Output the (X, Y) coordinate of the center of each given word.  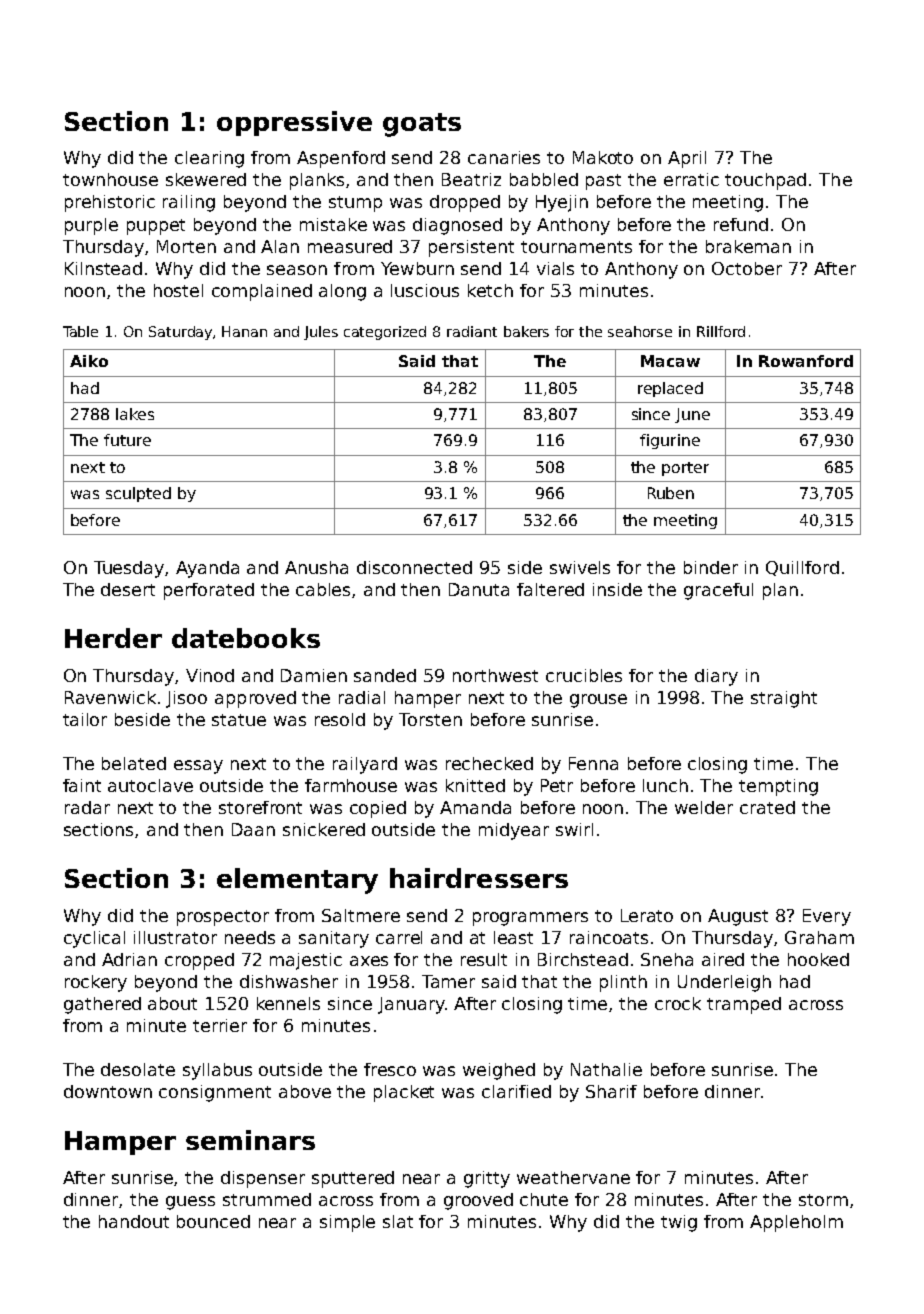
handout (134, 1221)
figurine (670, 441)
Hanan (244, 331)
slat (398, 1221)
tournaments (576, 247)
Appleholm (796, 1223)
